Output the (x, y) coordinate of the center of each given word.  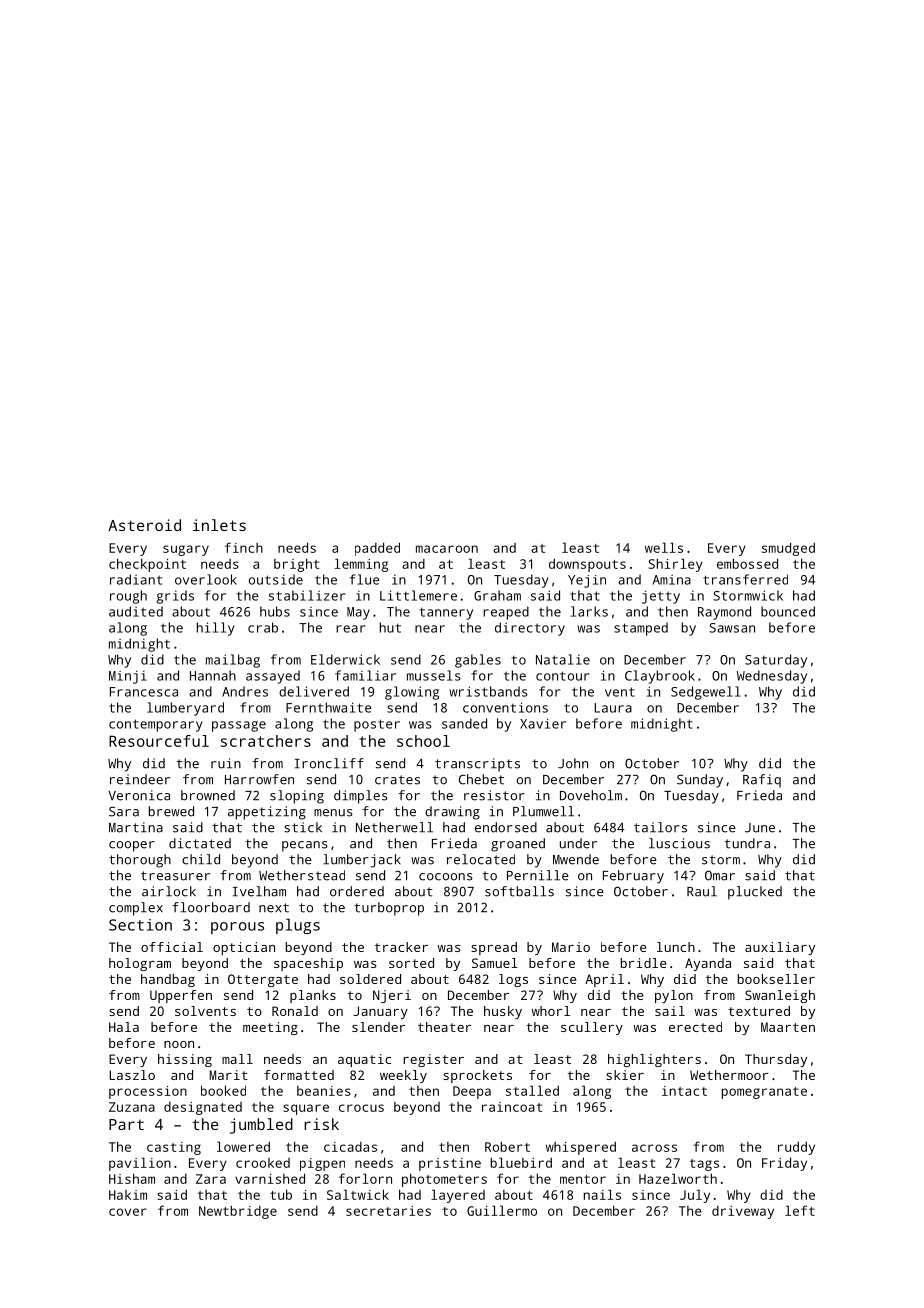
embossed (747, 563)
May (358, 613)
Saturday (776, 661)
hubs (275, 611)
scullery (592, 1028)
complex (136, 909)
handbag (168, 980)
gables (478, 661)
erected (695, 1027)
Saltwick (358, 1194)
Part (126, 1124)
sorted (411, 963)
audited (136, 611)
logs (513, 980)
